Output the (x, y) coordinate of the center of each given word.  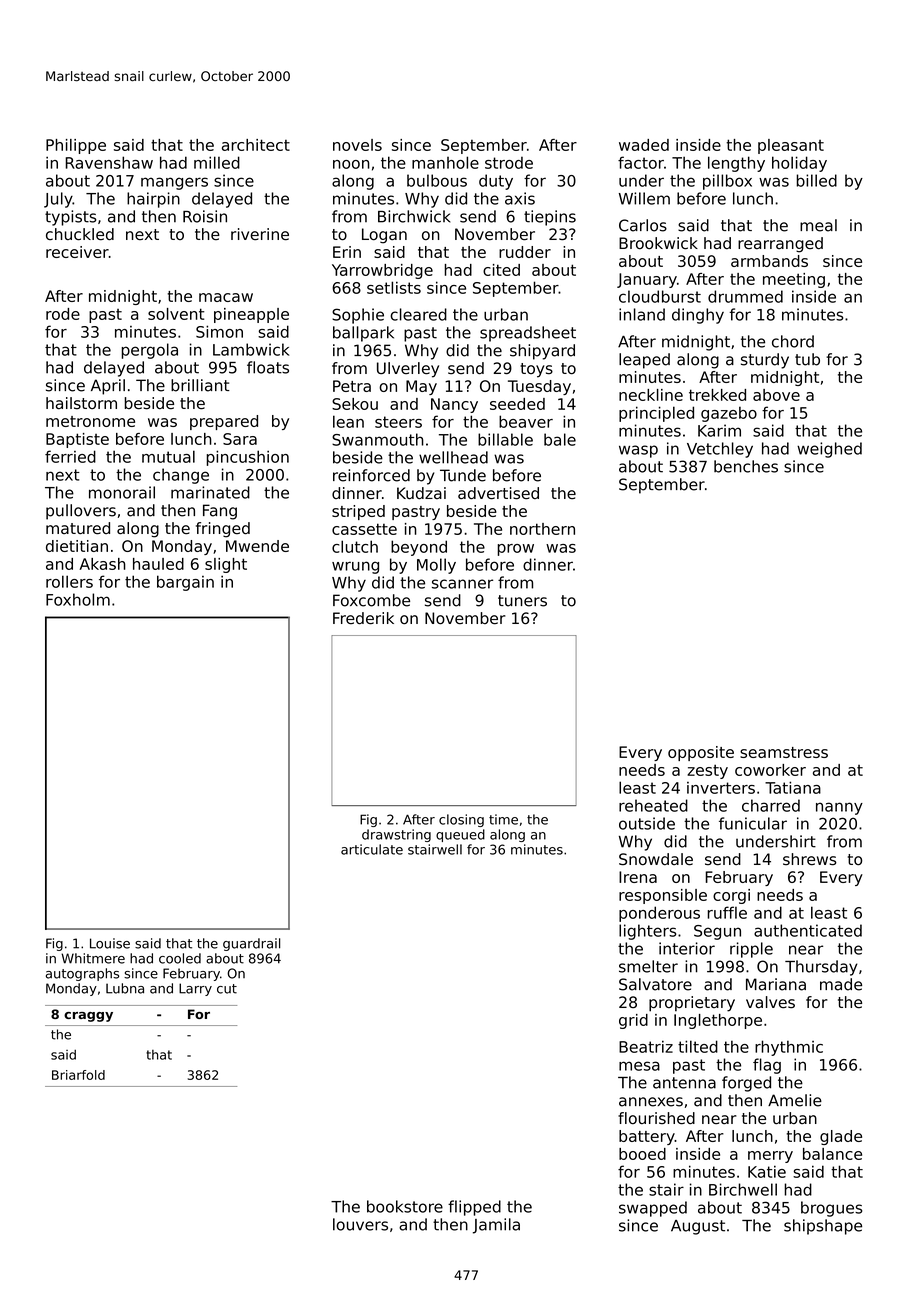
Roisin (205, 216)
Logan (384, 236)
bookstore (405, 1206)
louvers (360, 1224)
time (503, 819)
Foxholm (78, 599)
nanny (839, 808)
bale (560, 439)
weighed (829, 450)
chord (793, 341)
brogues (831, 1209)
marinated (210, 492)
